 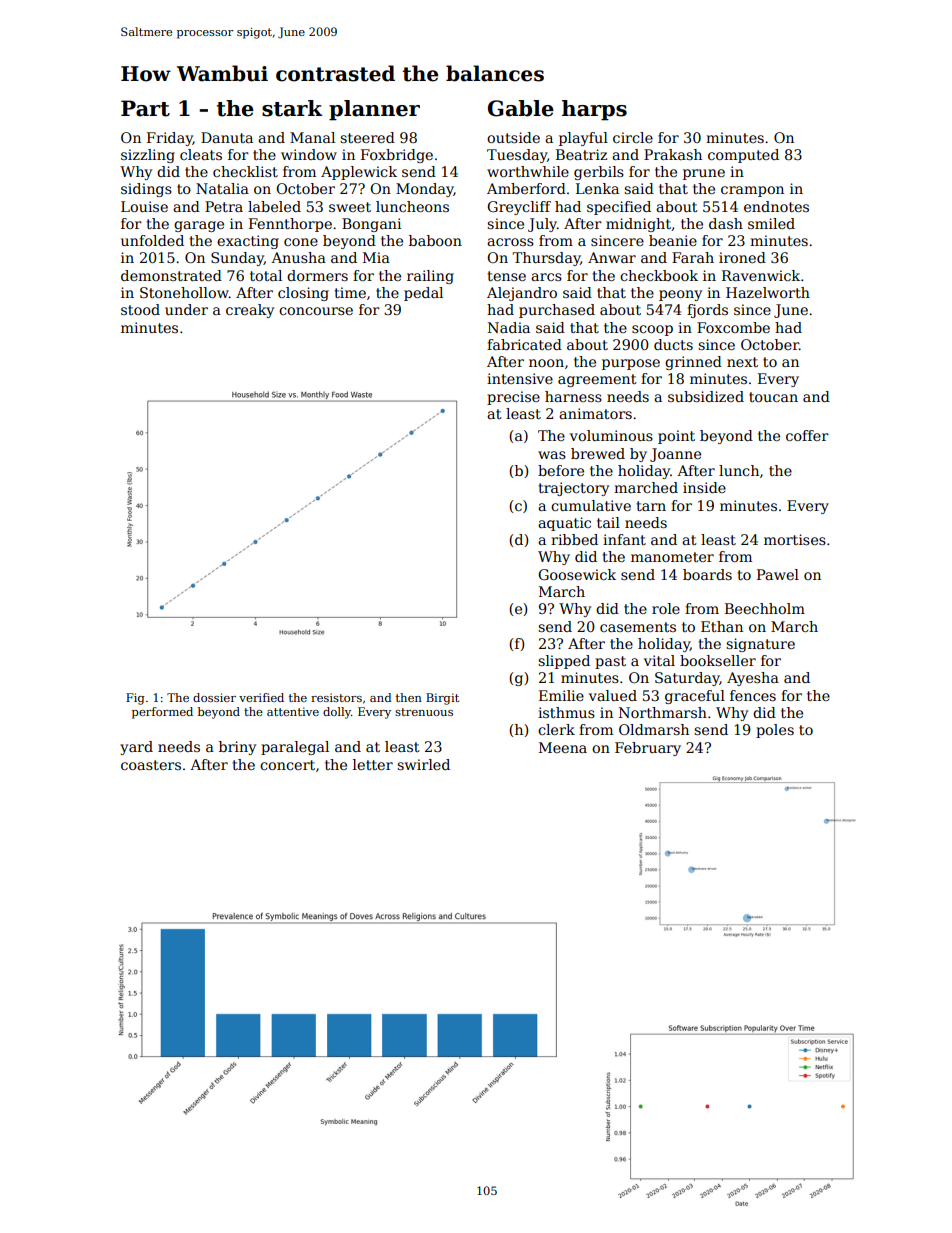 What do you see at coordinates (673, 154) in the screenshot?
I see `Prakash` at bounding box center [673, 154].
